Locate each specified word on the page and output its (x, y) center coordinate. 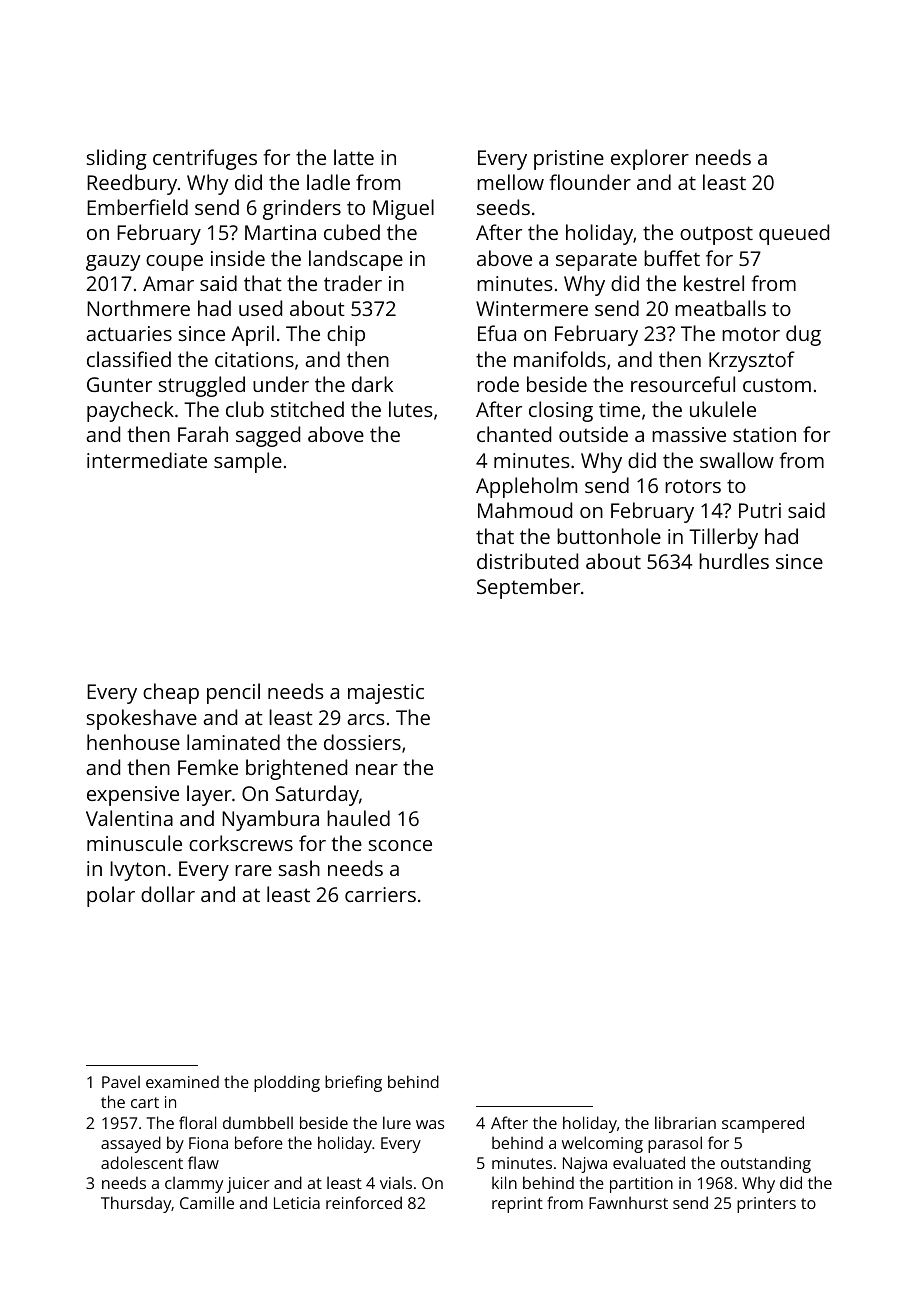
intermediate (147, 460)
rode (498, 384)
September (528, 588)
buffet (672, 258)
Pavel (121, 1081)
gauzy (113, 263)
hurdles (734, 561)
